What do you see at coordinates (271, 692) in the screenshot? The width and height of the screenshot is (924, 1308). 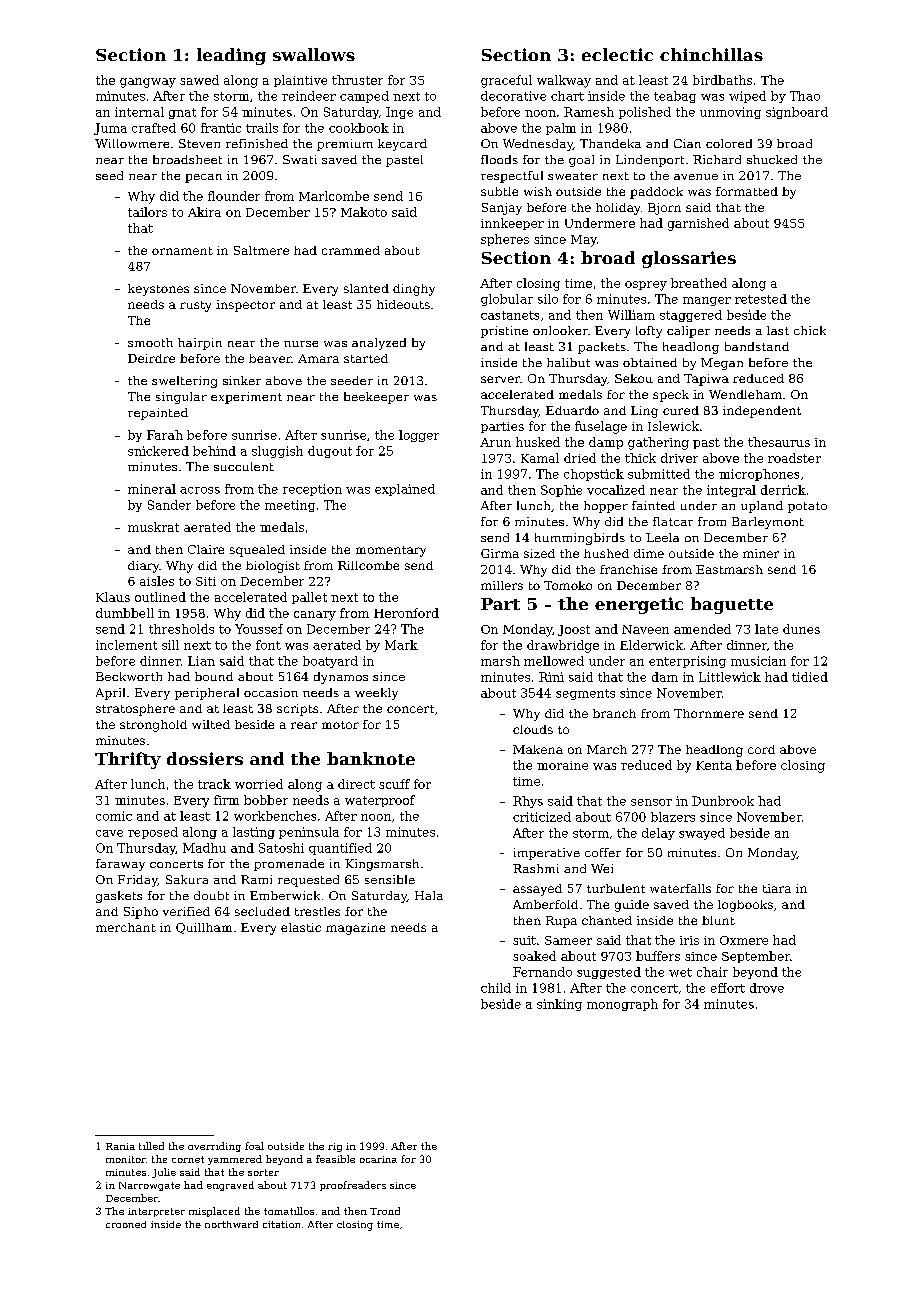 I see `occasion` at bounding box center [271, 692].
